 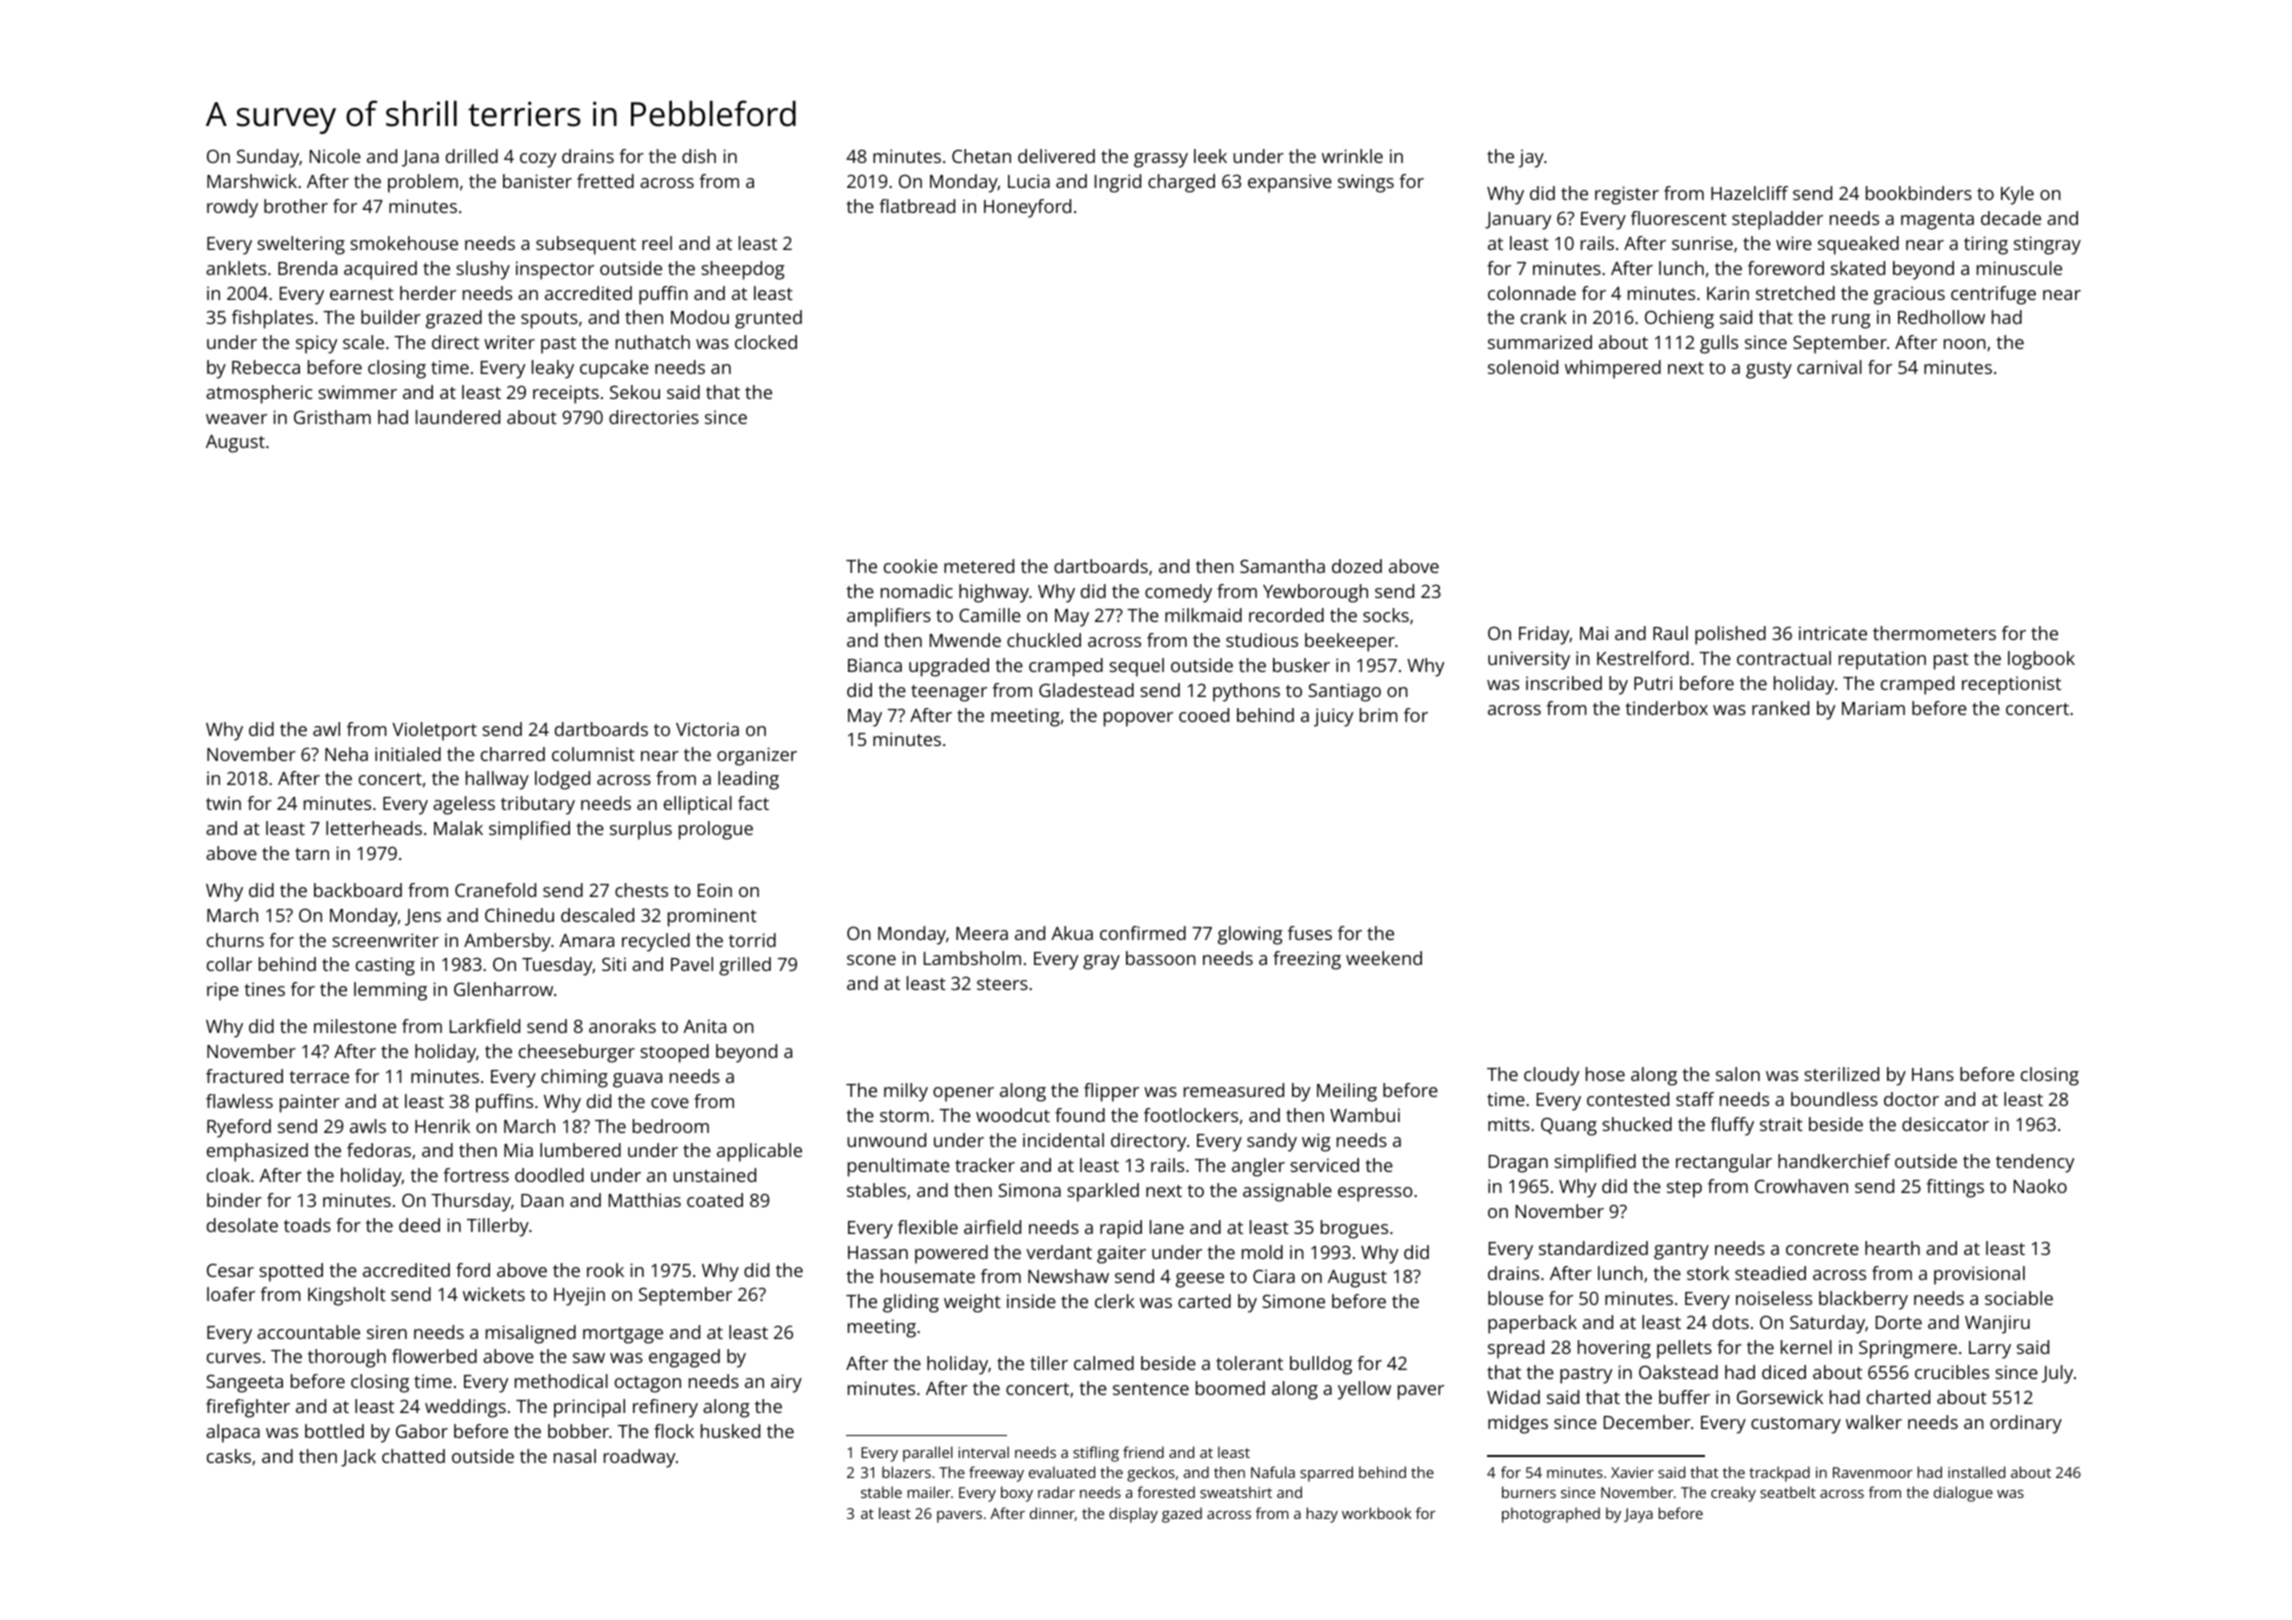 What do you see at coordinates (1638, 1515) in the image?
I see `Jaya` at bounding box center [1638, 1515].
